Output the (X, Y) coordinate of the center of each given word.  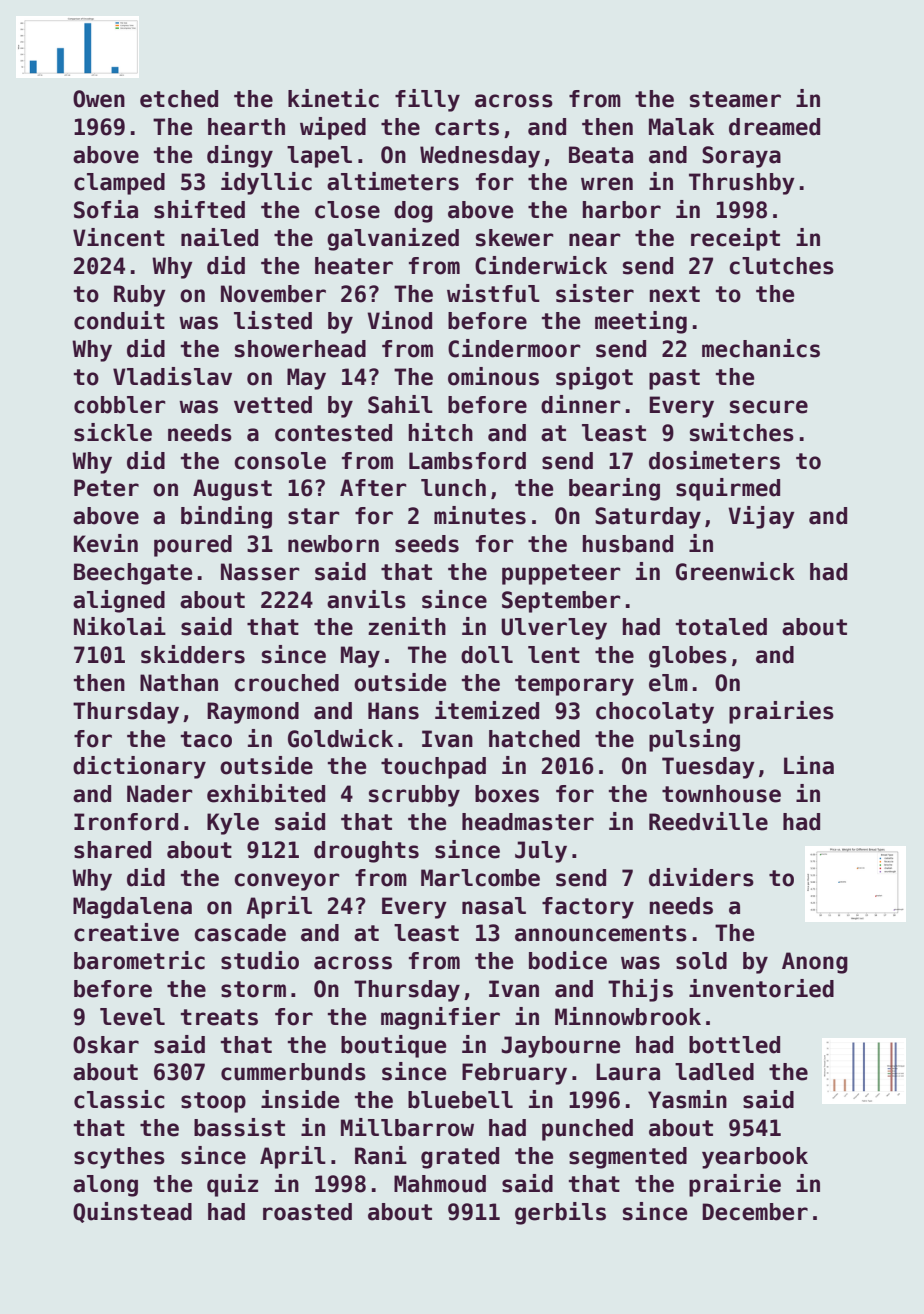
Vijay (761, 517)
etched (179, 99)
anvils (366, 599)
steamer (735, 99)
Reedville (708, 821)
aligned (119, 601)
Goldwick (340, 738)
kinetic (333, 98)
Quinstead (132, 1212)
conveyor (287, 882)
